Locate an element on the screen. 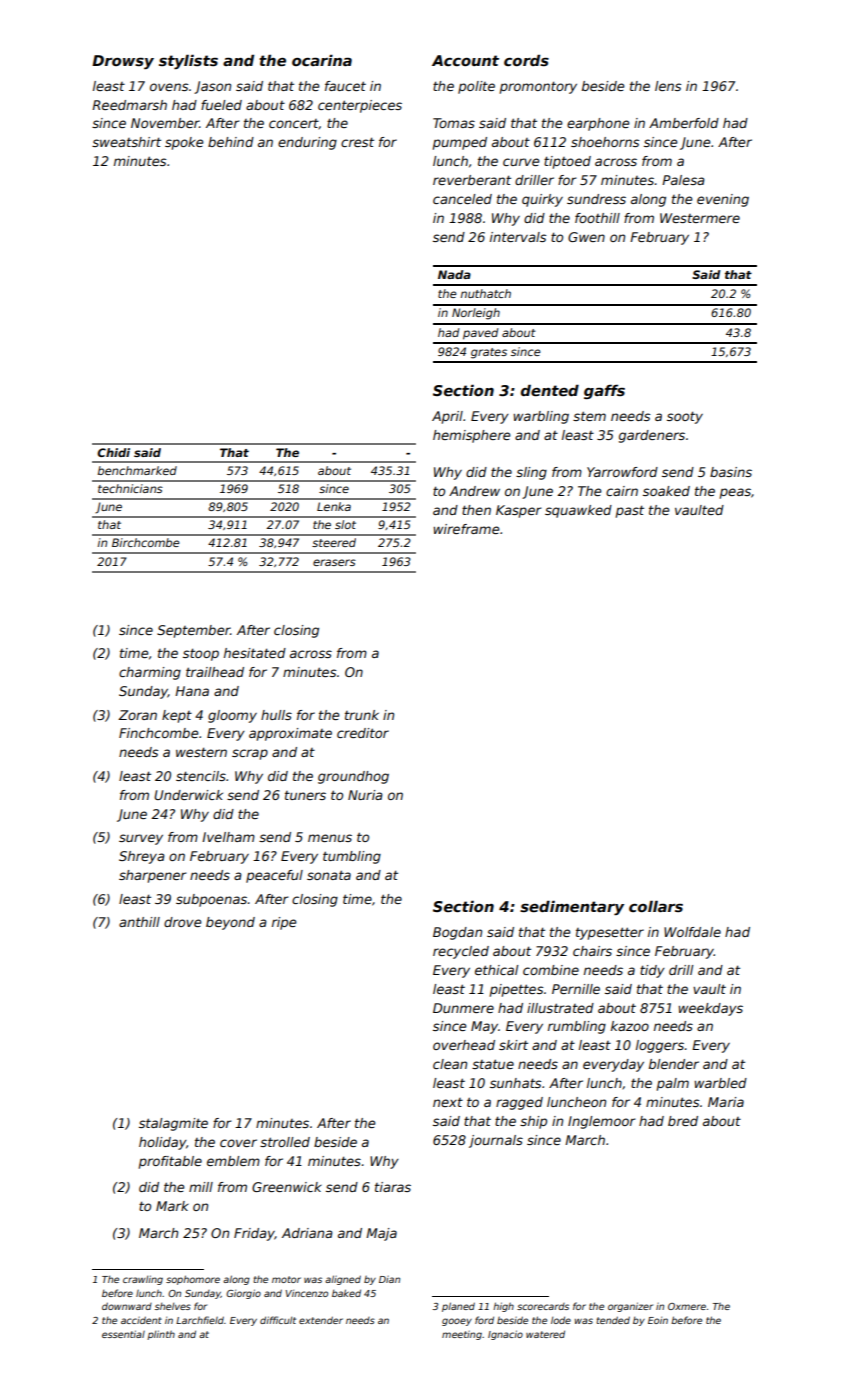 The width and height of the screenshot is (849, 1400). evening is located at coordinates (723, 200).
